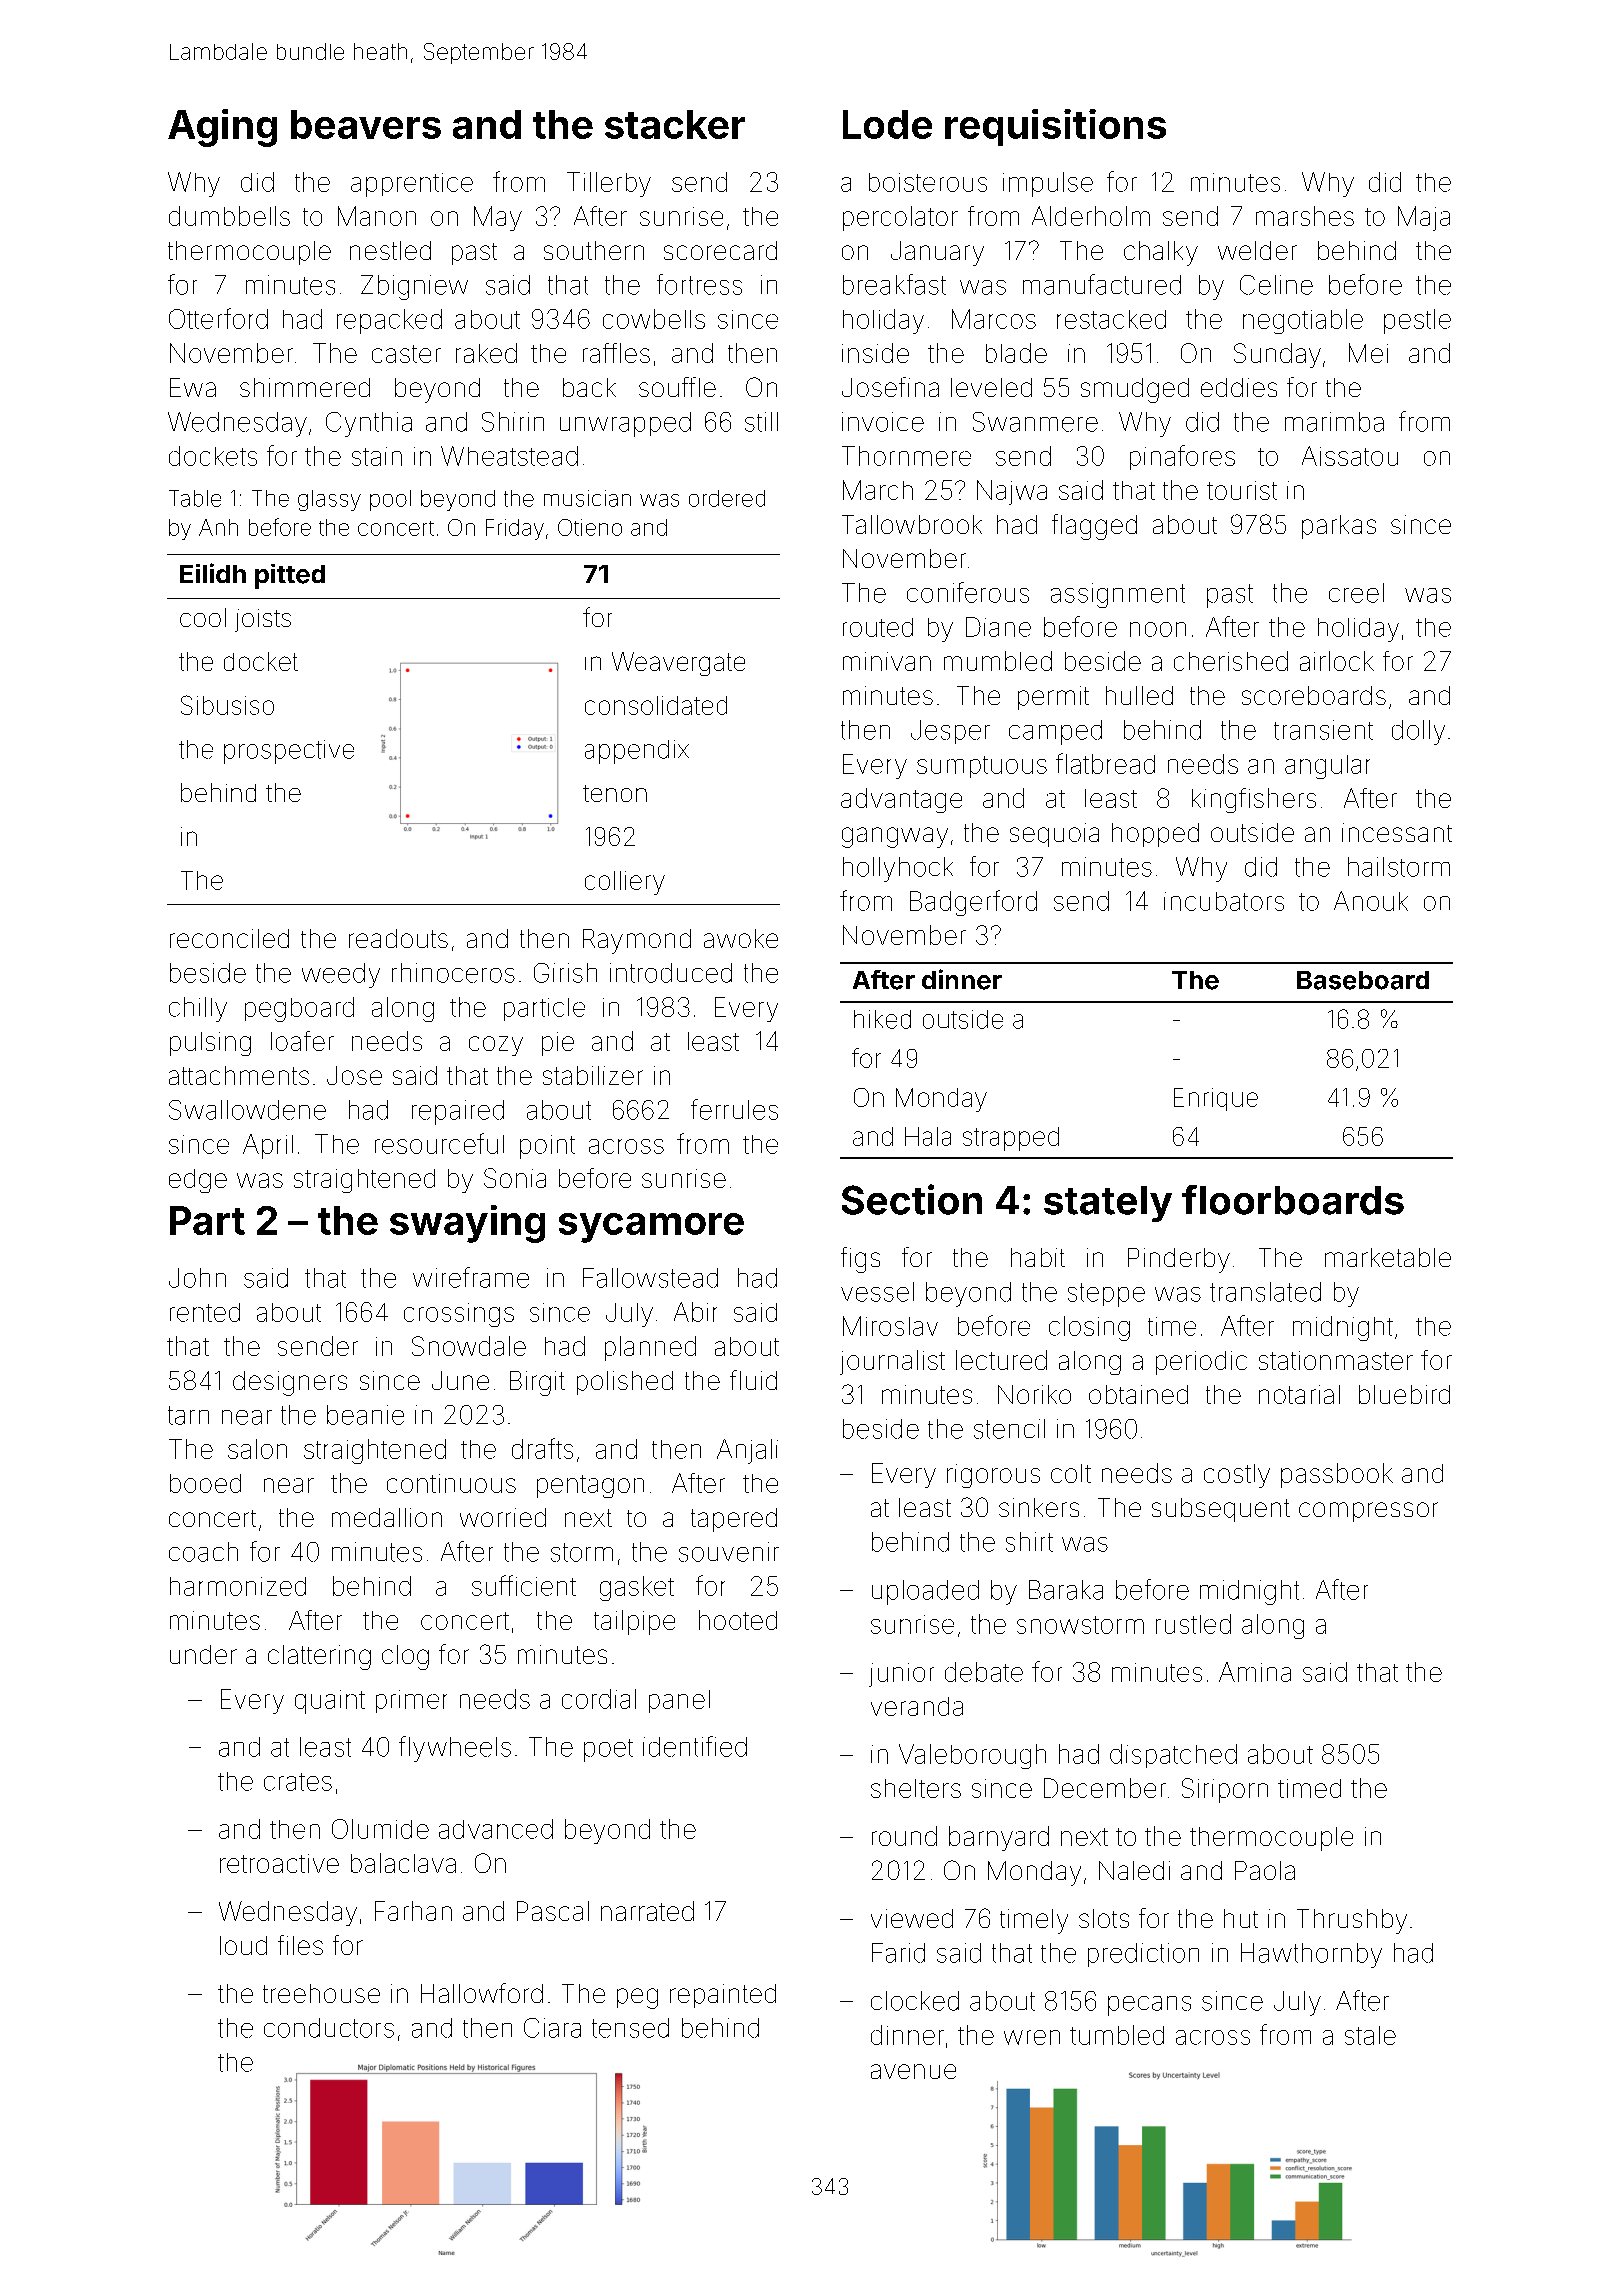 The image size is (1620, 2292). What do you see at coordinates (203, 1552) in the screenshot?
I see `coach` at bounding box center [203, 1552].
